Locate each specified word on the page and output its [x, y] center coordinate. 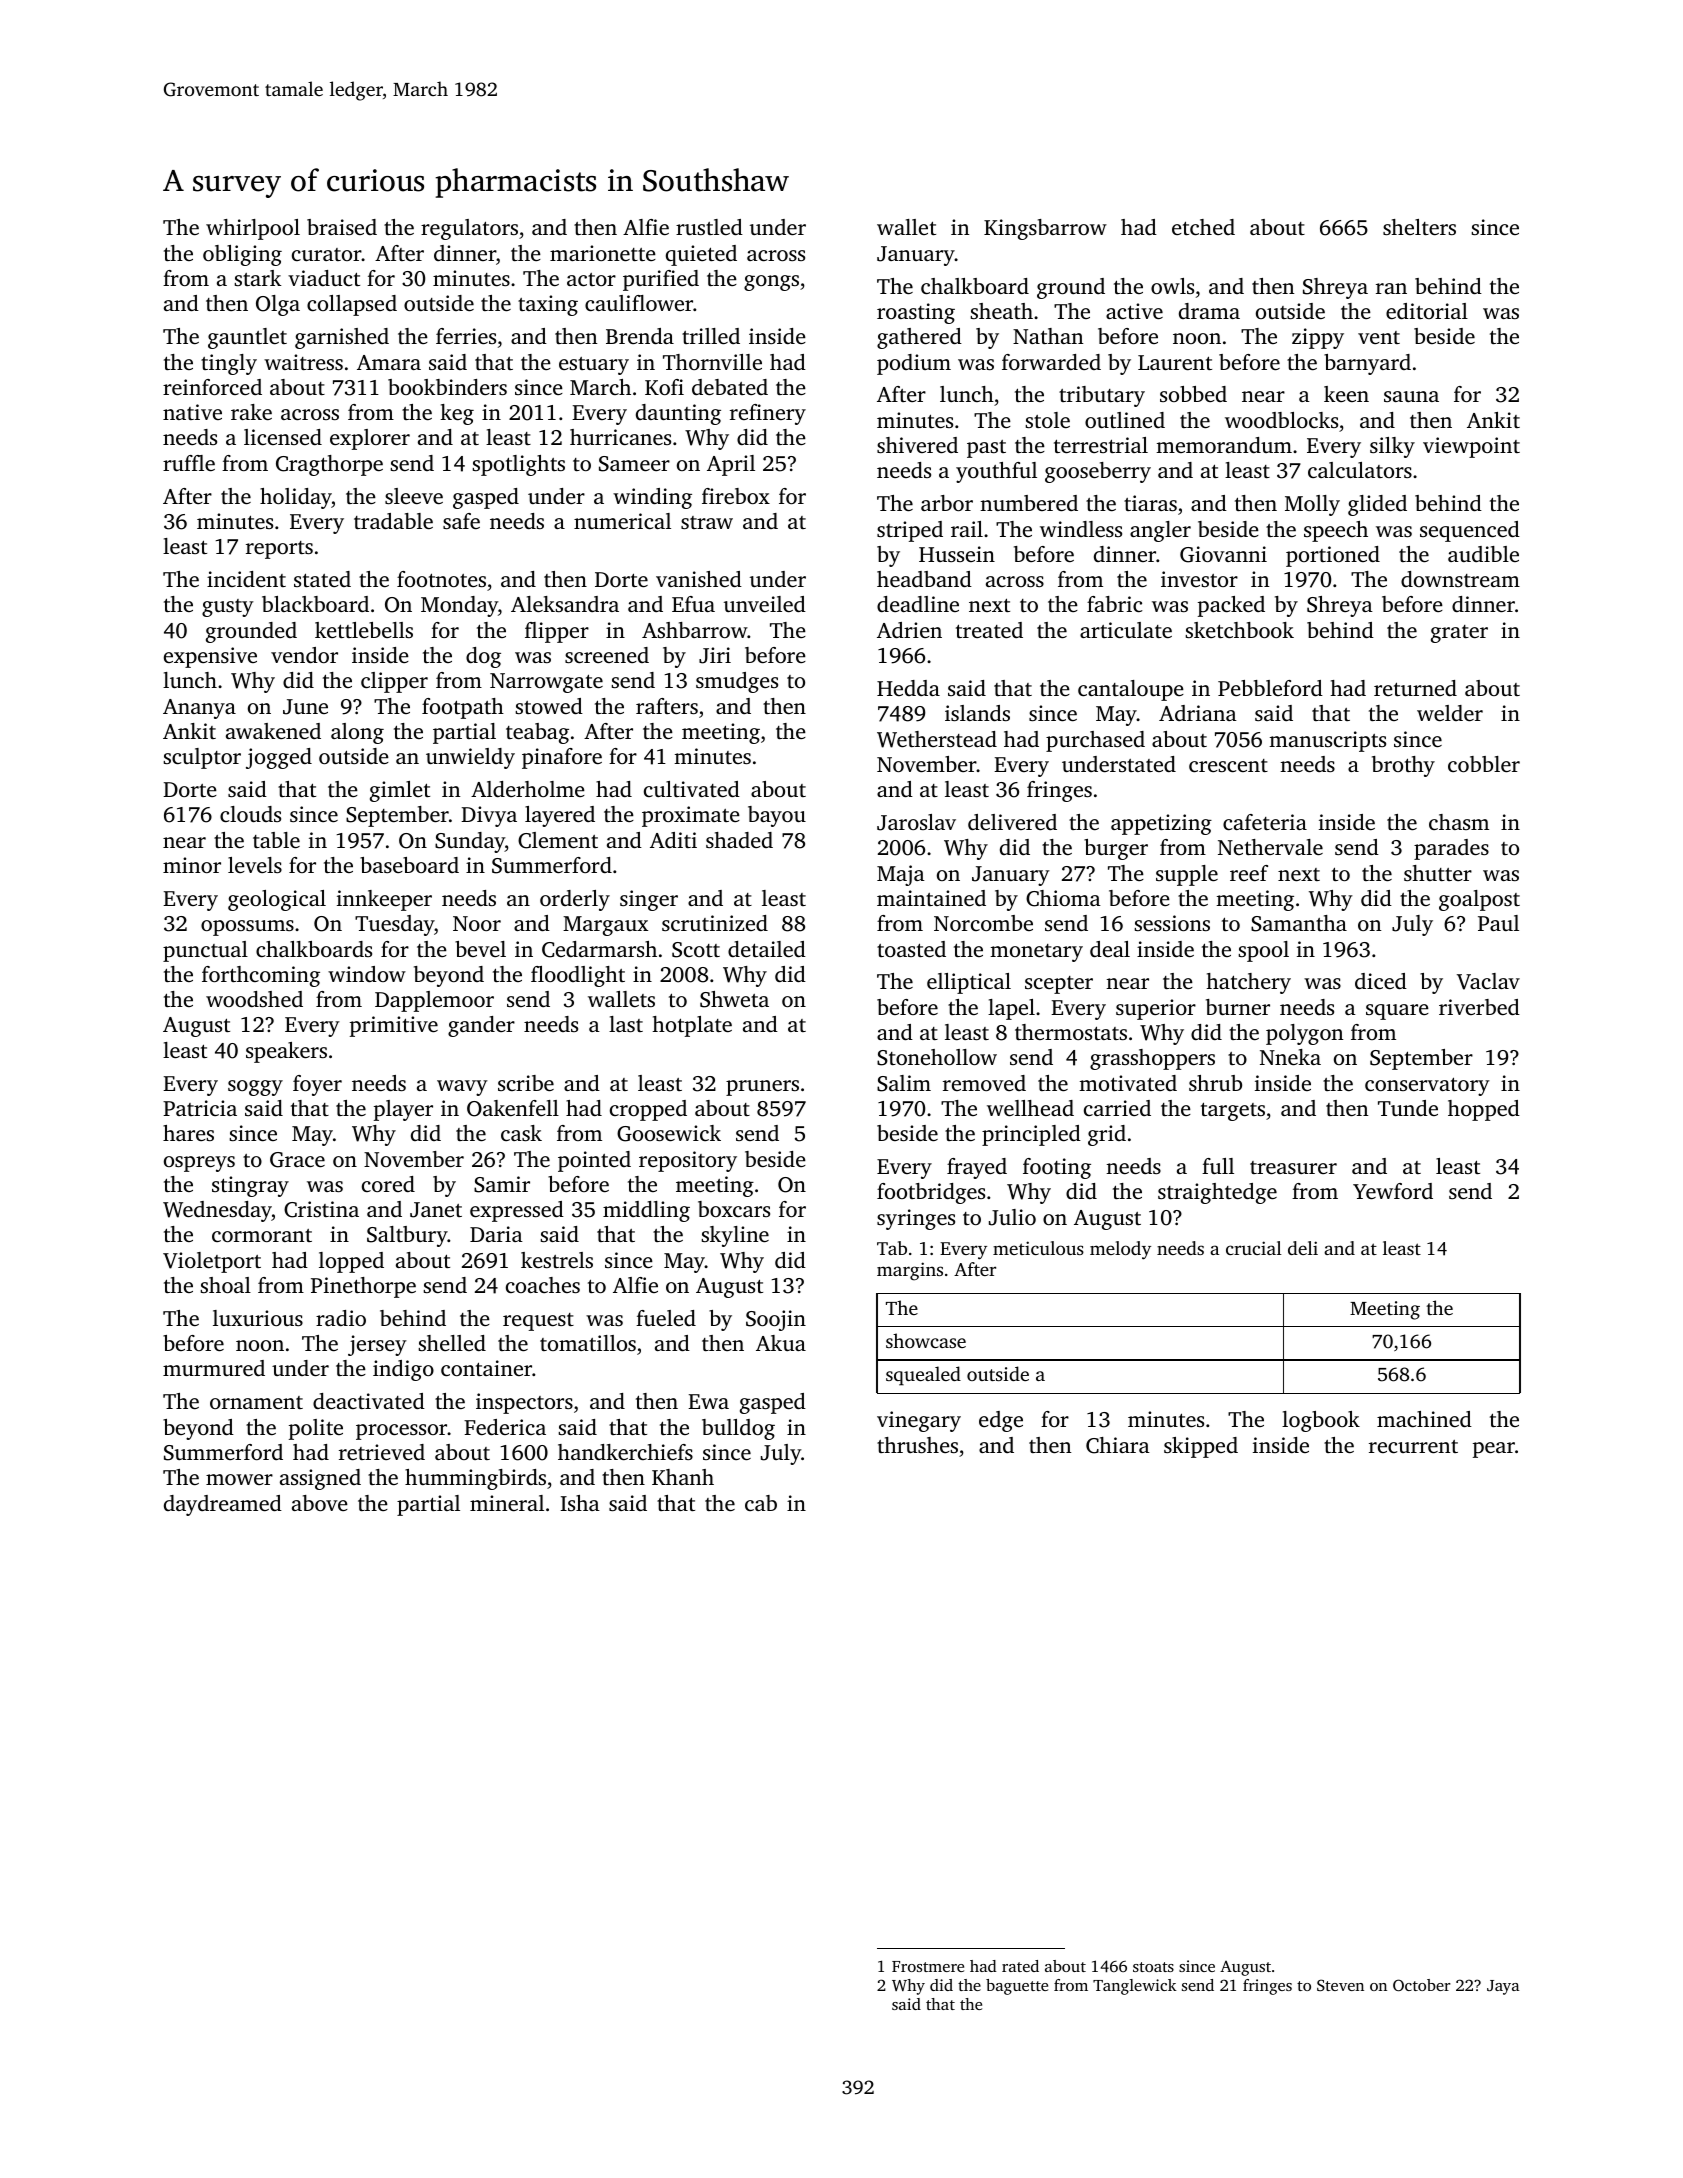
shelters [1419, 227]
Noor [477, 923]
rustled [709, 227]
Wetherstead [937, 739]
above [320, 1503]
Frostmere [928, 1966]
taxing [548, 305]
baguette [1017, 1987]
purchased [1095, 741]
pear [1494, 1450]
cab [761, 1503]
